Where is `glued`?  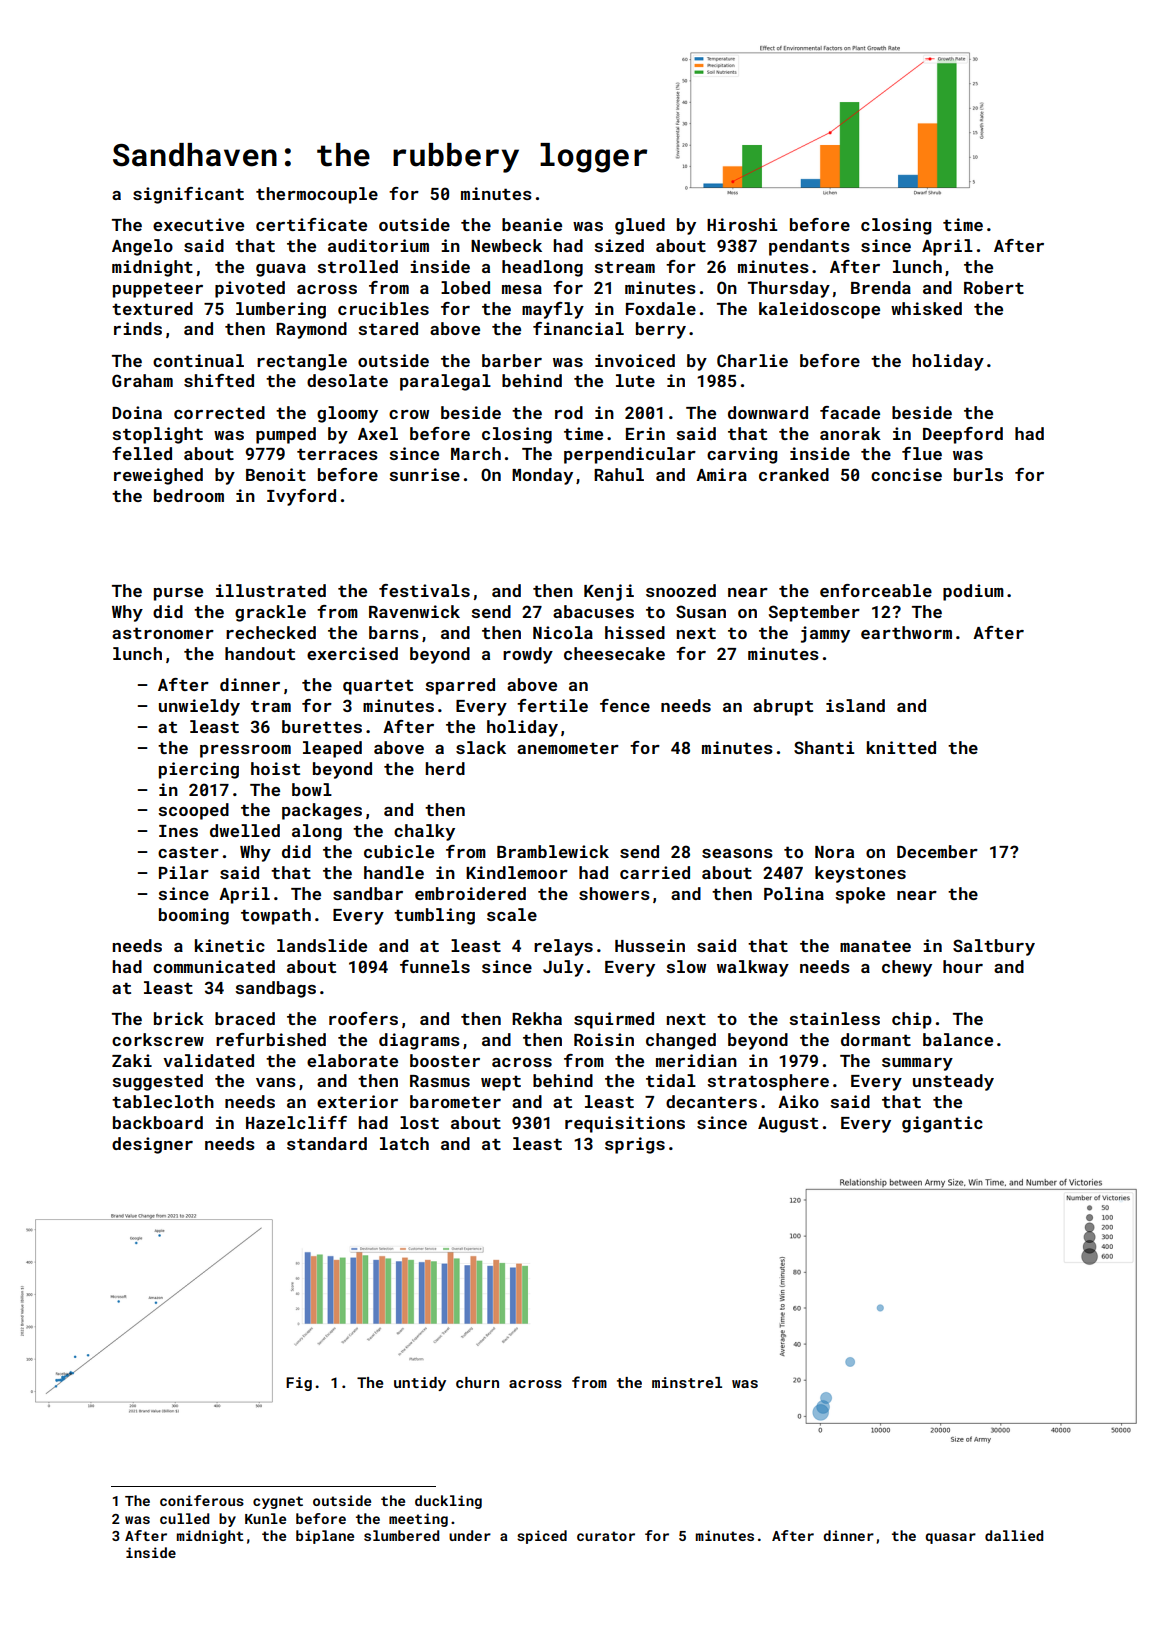 glued is located at coordinates (640, 226).
